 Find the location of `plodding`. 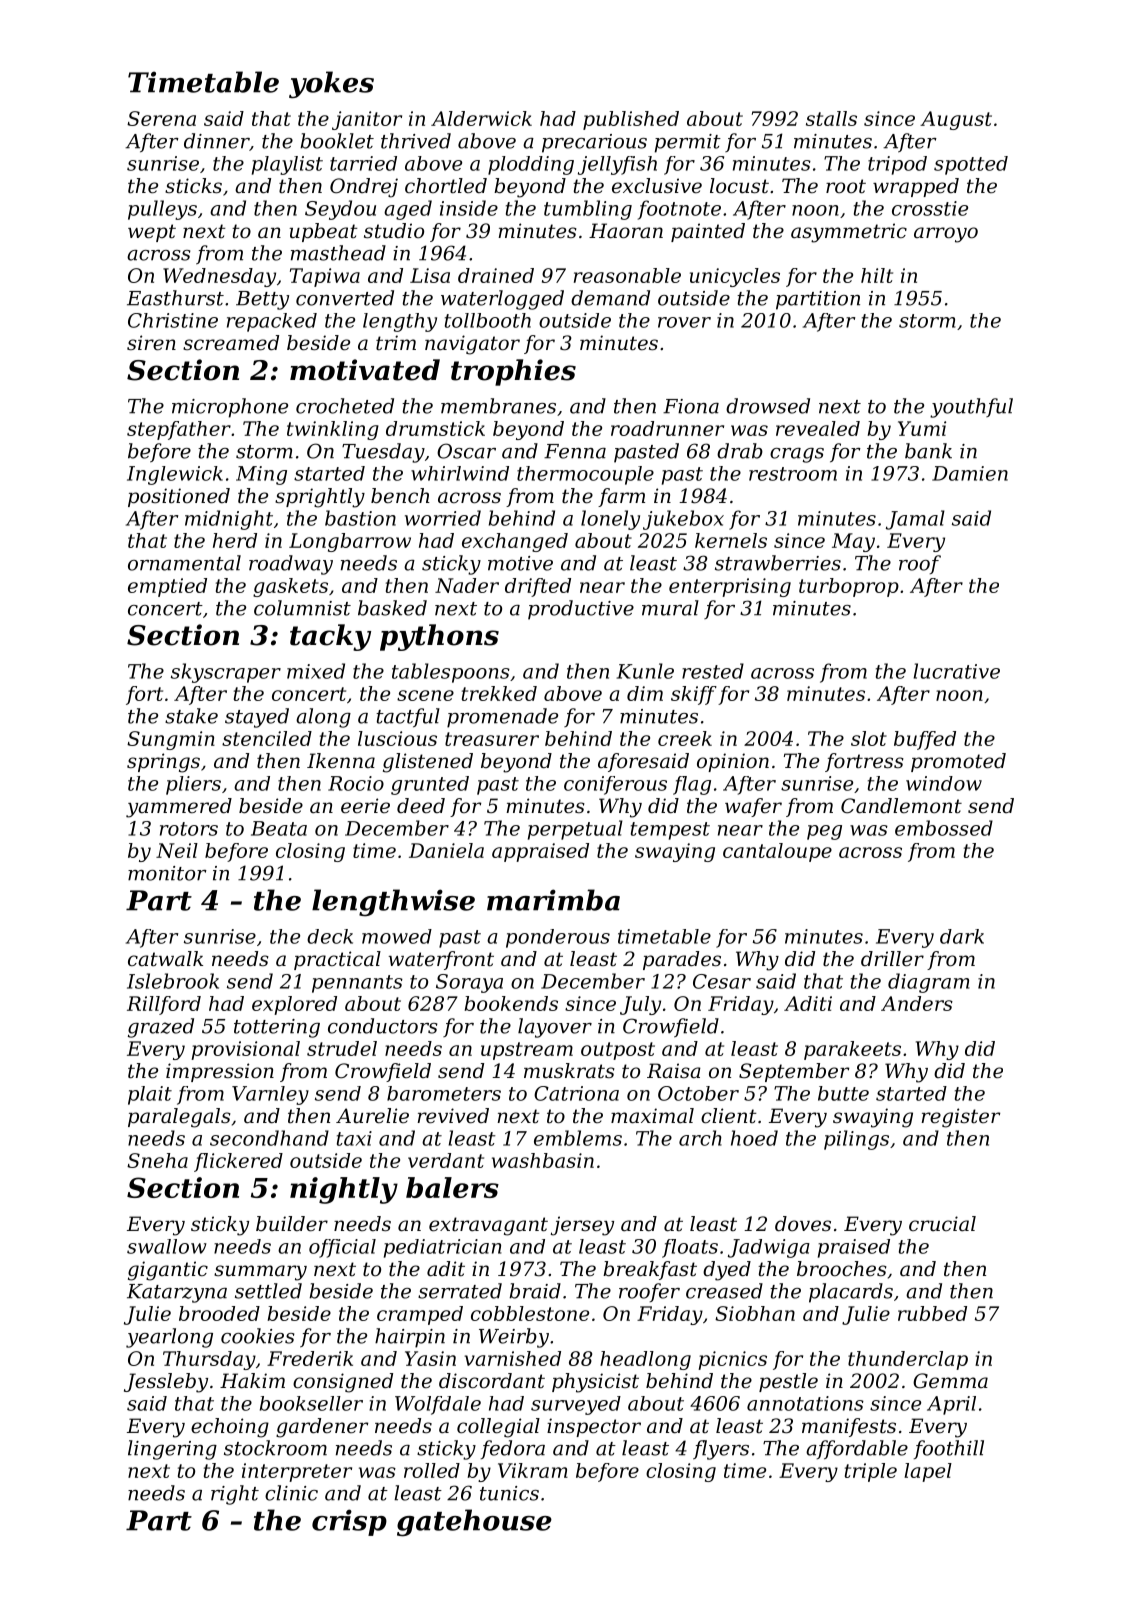

plodding is located at coordinates (531, 165).
